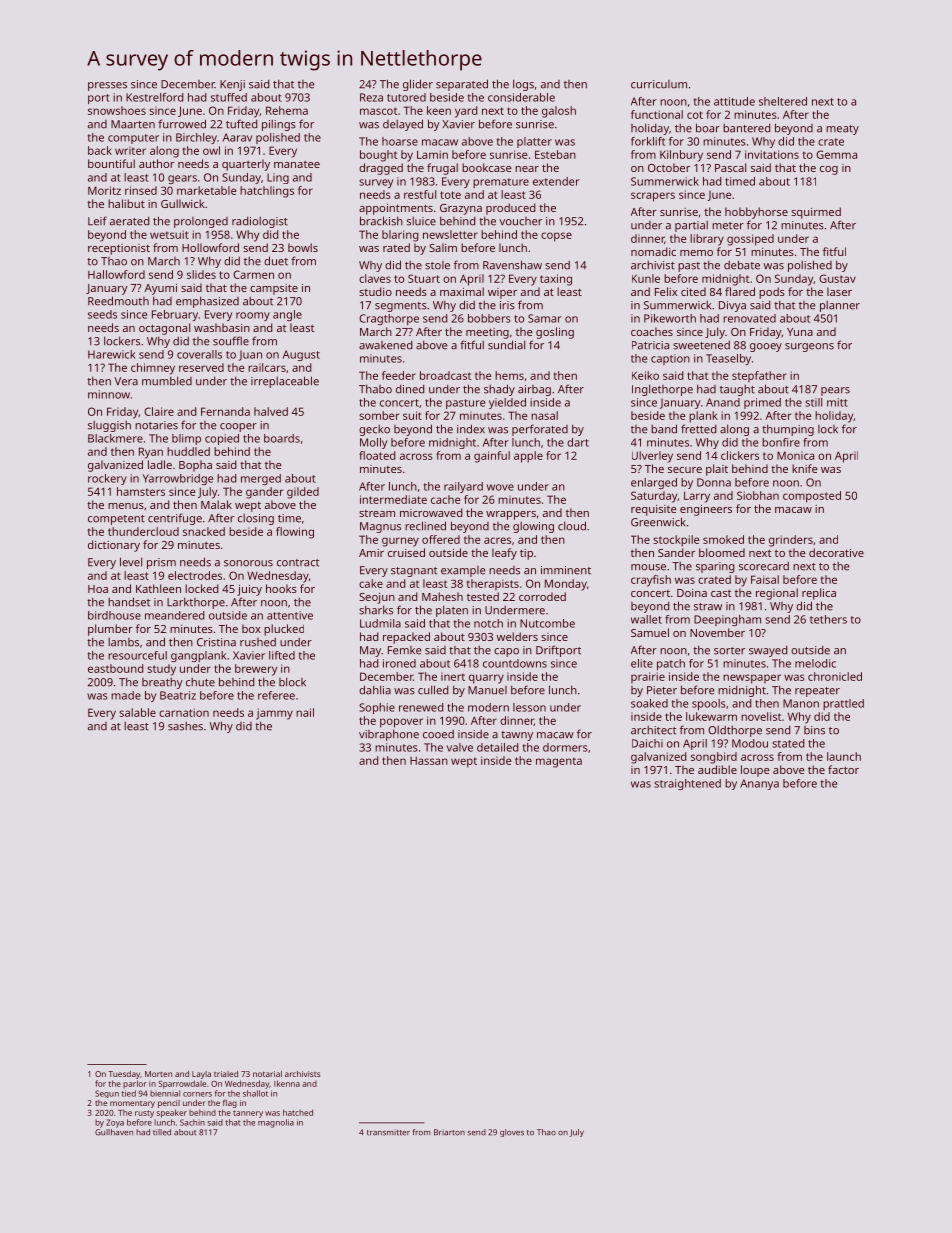 This document has height=1233, width=952. Describe the element at coordinates (756, 213) in the document. I see `hobbyhorse` at that location.
